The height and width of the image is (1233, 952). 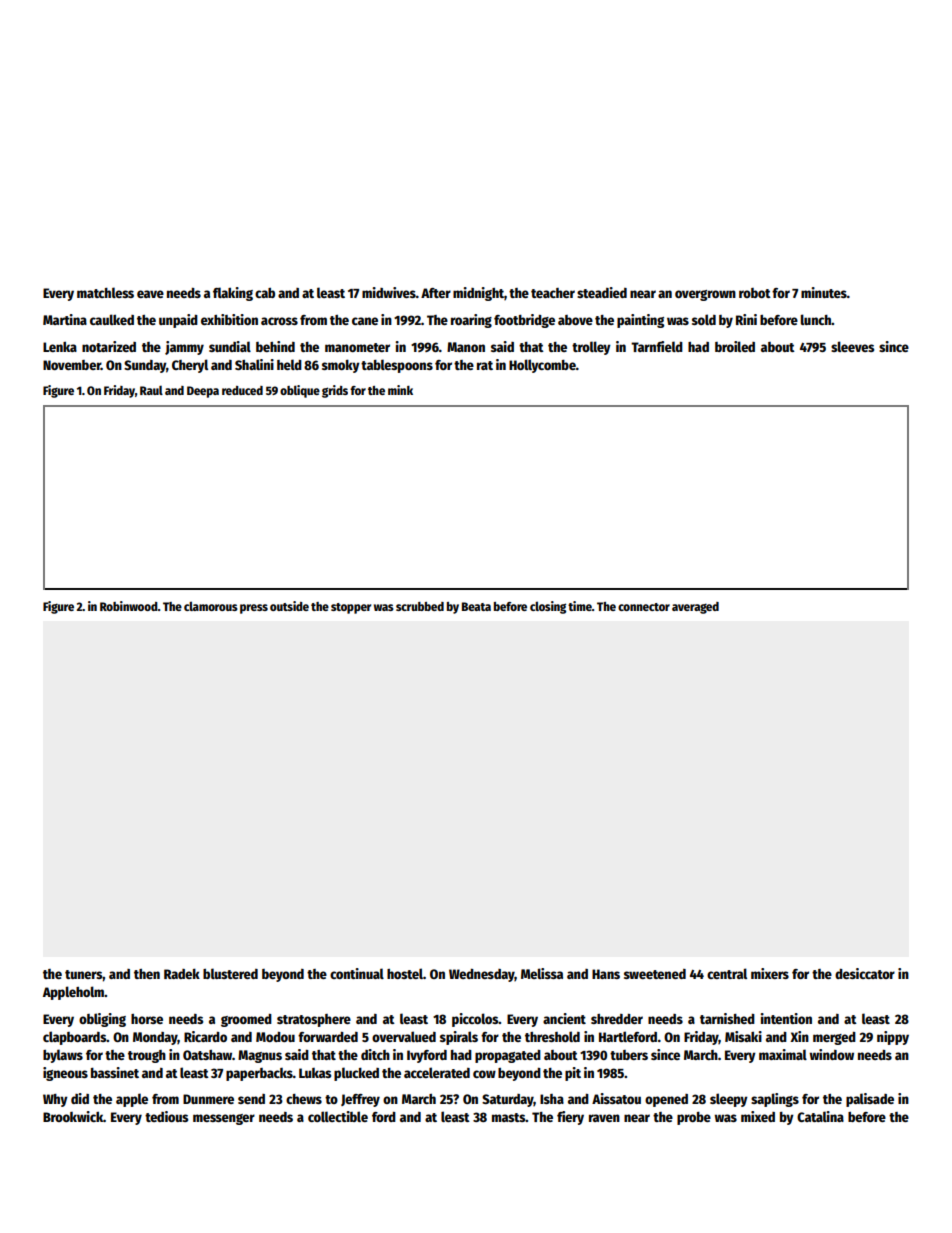 What do you see at coordinates (824, 292) in the image?
I see `minutes` at bounding box center [824, 292].
